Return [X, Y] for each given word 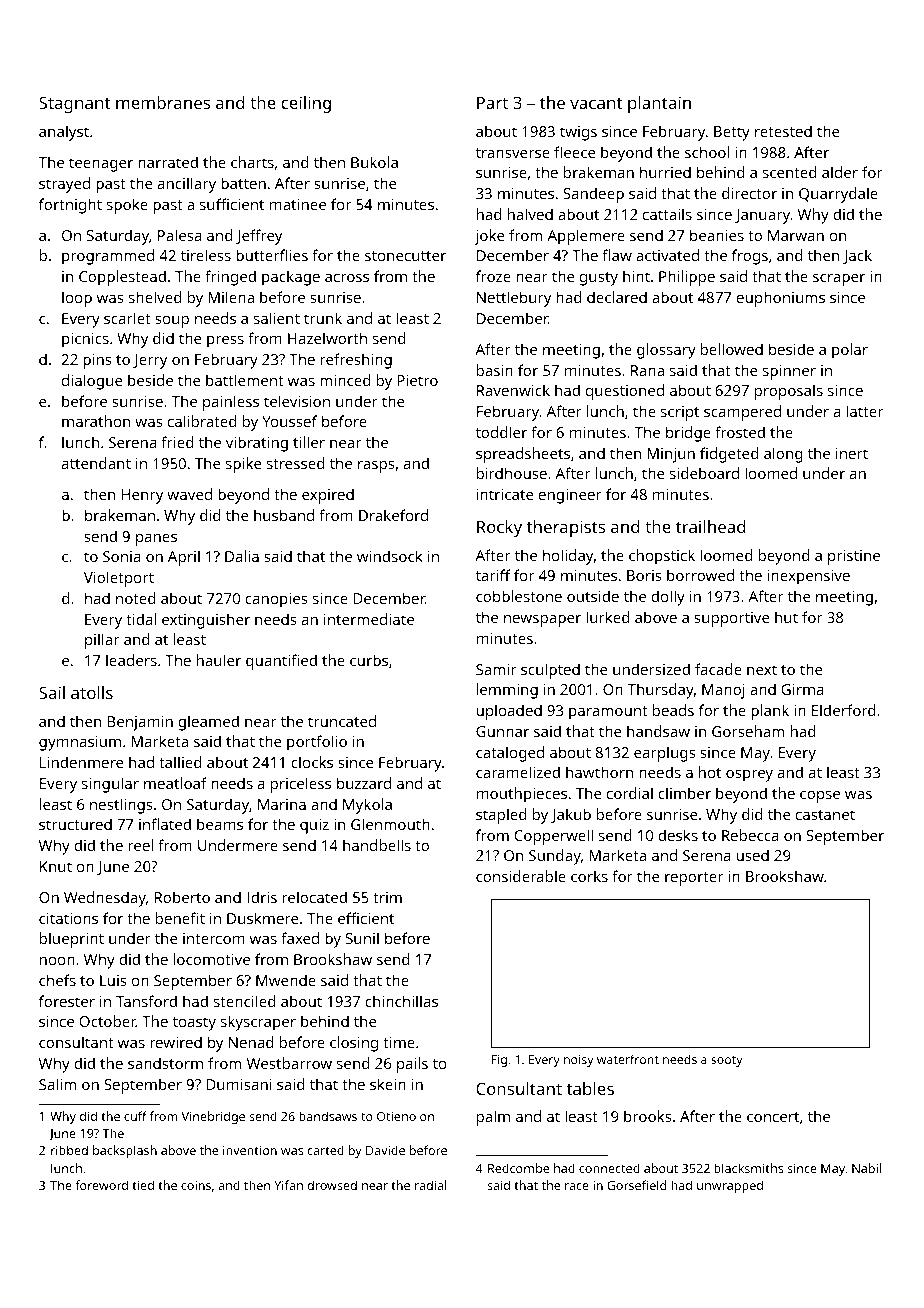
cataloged [510, 754]
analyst [64, 133]
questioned [625, 392]
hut [786, 617]
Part [492, 103]
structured [75, 824]
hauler [219, 660]
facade [718, 669]
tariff [493, 575]
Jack [857, 256]
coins [196, 1185]
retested [783, 131]
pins [97, 361]
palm [493, 1118]
